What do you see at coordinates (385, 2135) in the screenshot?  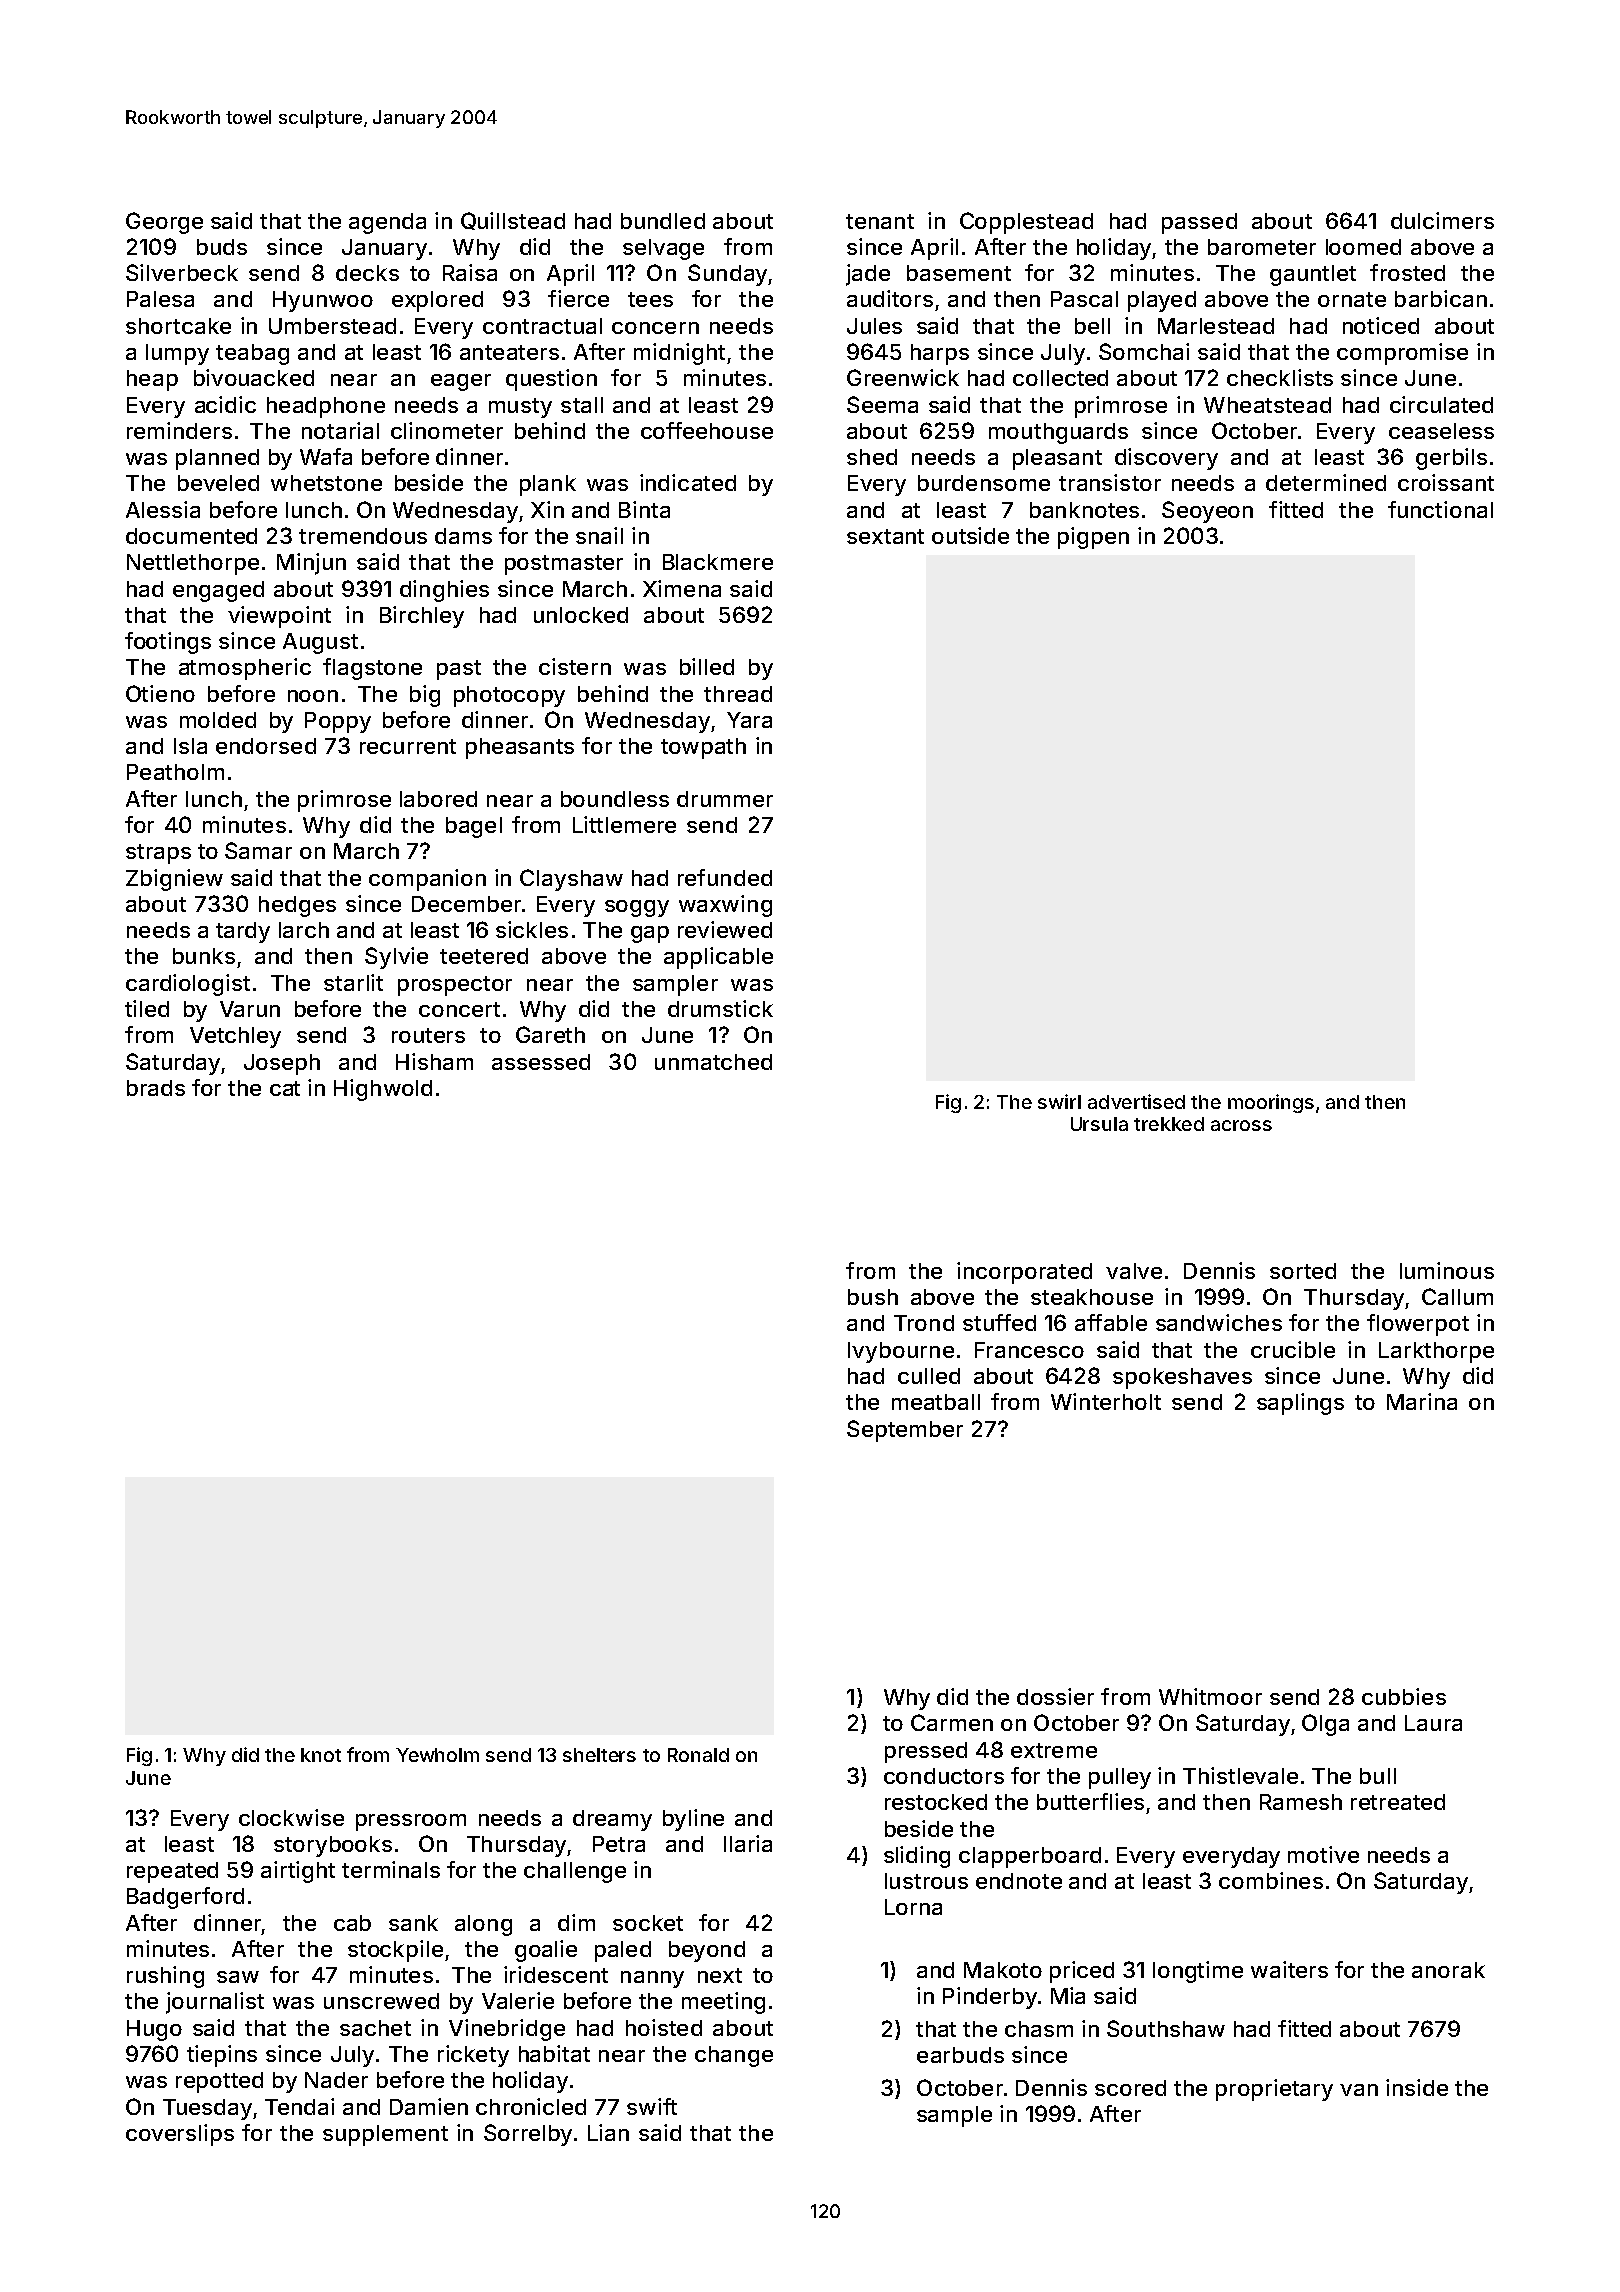 I see `supplement` at bounding box center [385, 2135].
